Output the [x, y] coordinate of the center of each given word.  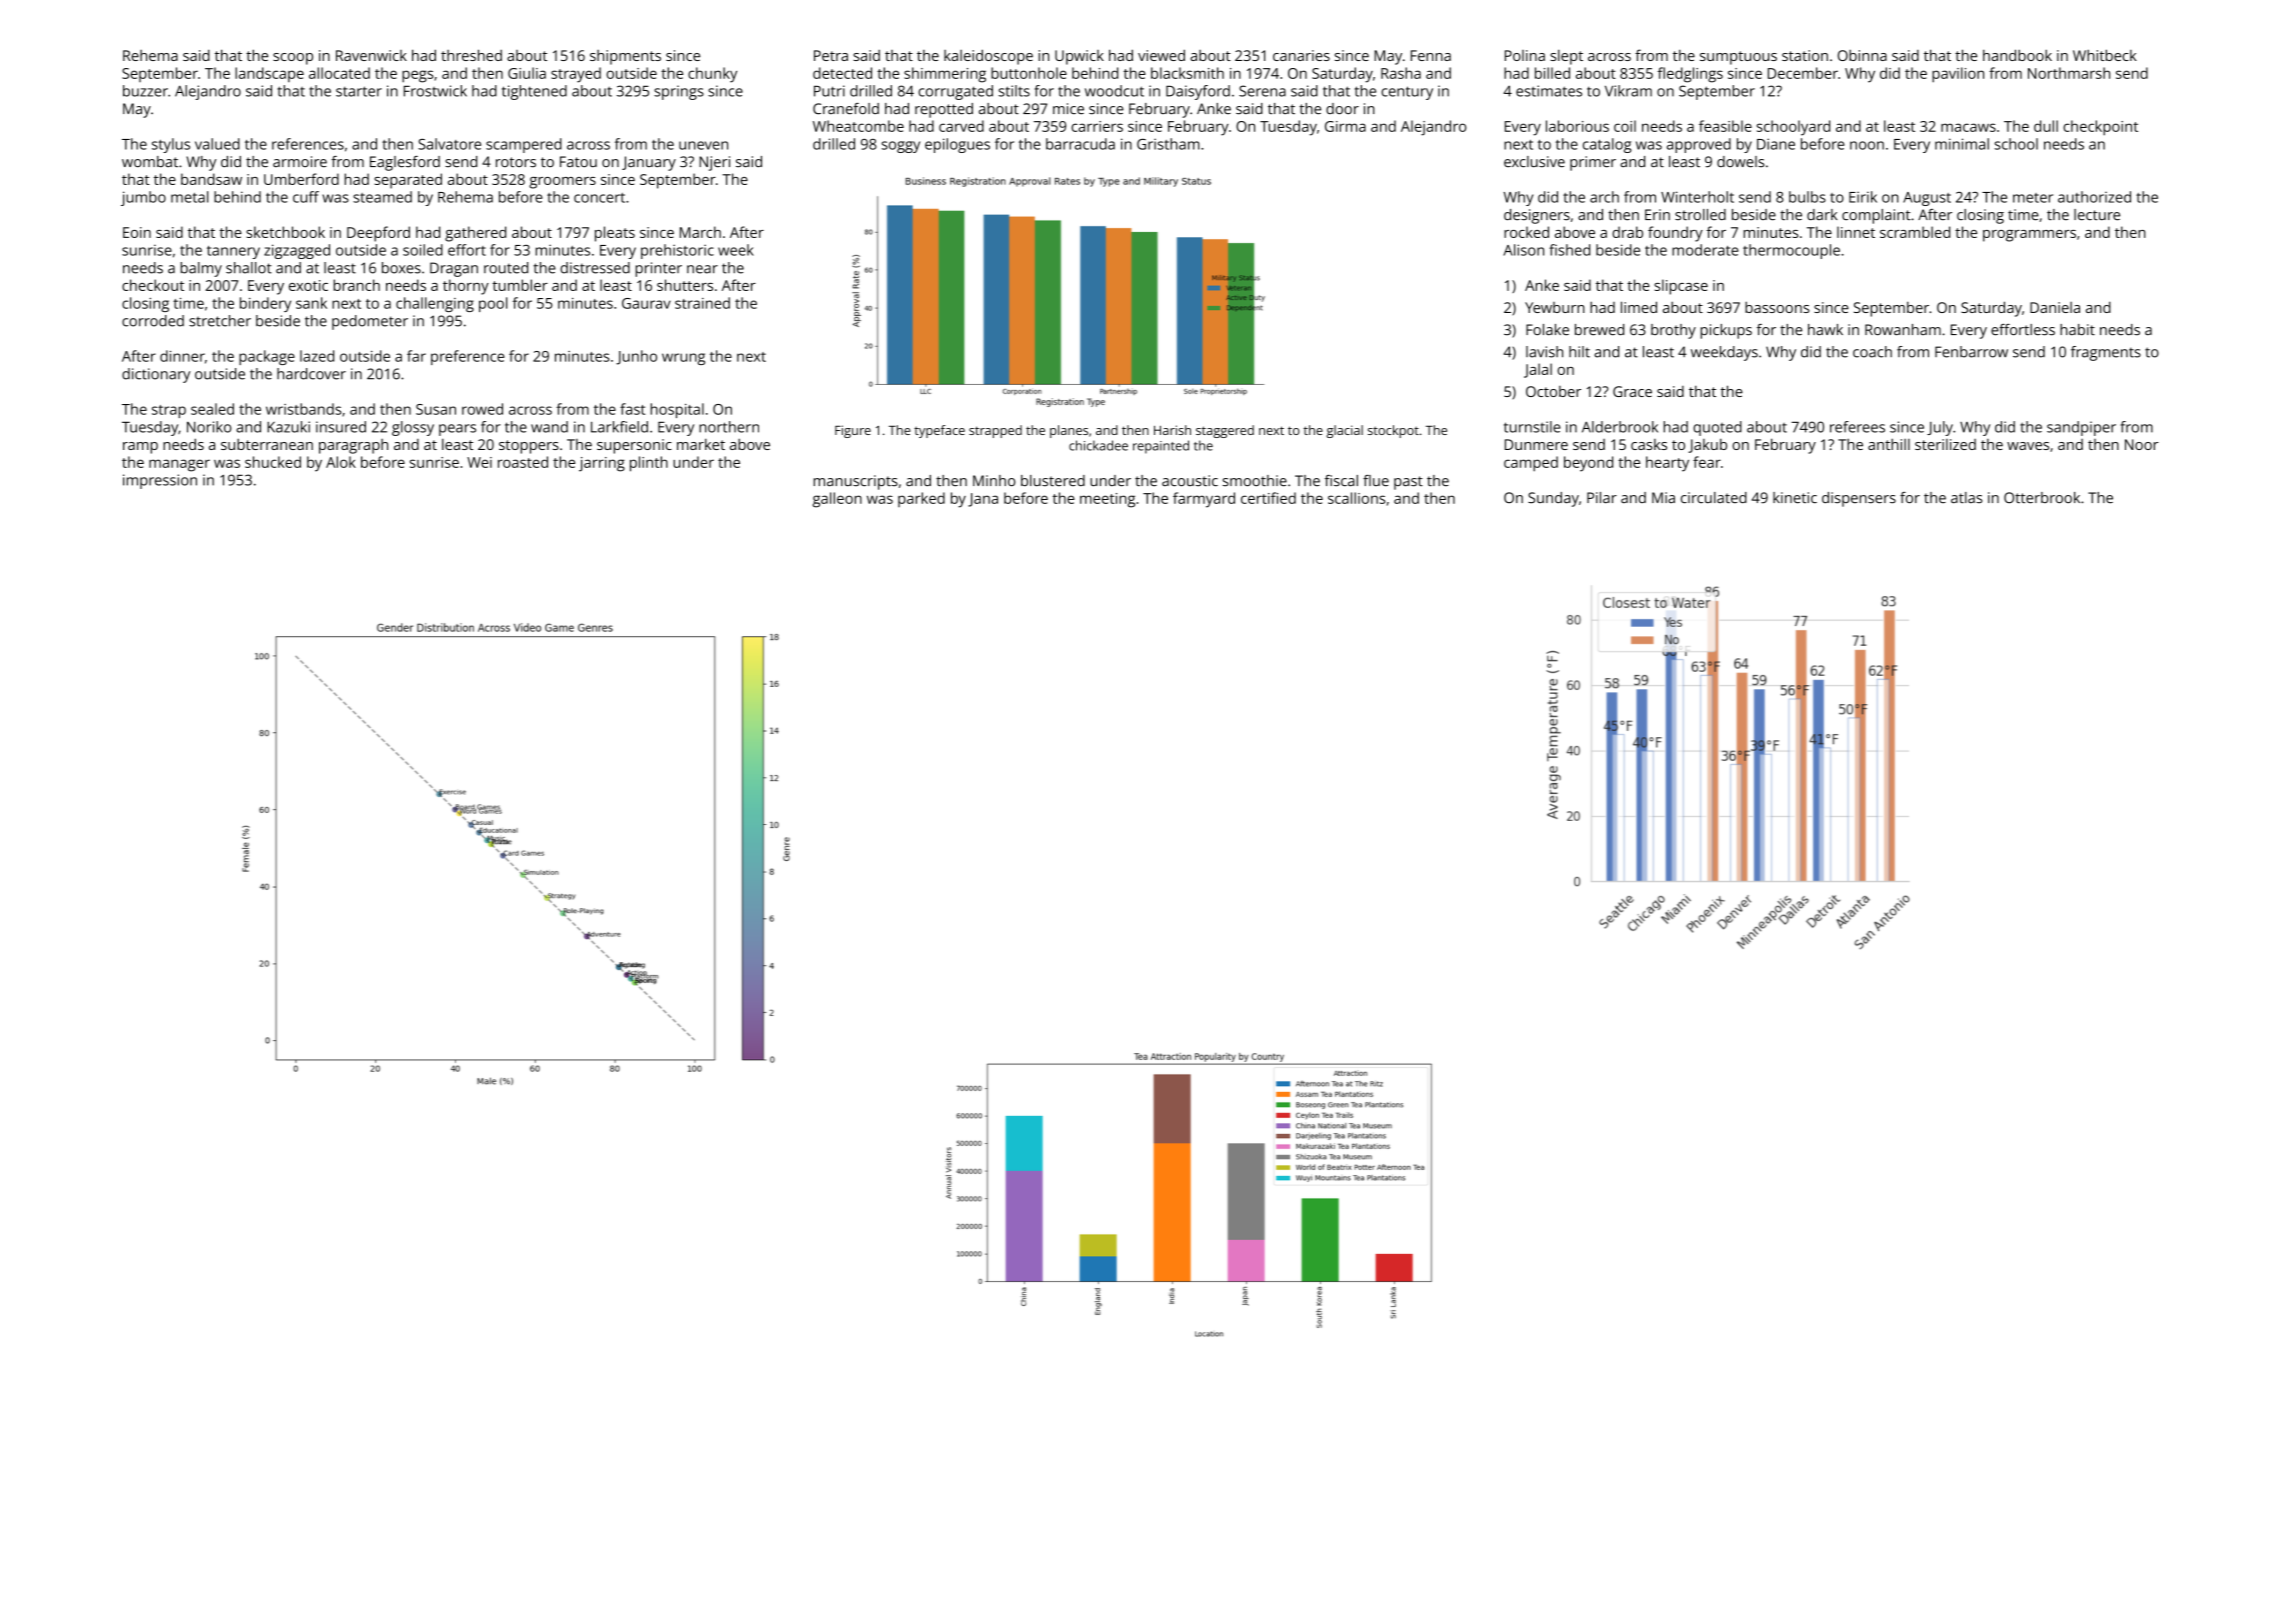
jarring [602, 464]
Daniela [2055, 307]
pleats [615, 234]
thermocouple [1791, 251]
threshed [471, 55]
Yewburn [1555, 307]
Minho [994, 480]
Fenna [1431, 55]
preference [468, 357]
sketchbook [285, 232]
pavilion [1958, 75]
